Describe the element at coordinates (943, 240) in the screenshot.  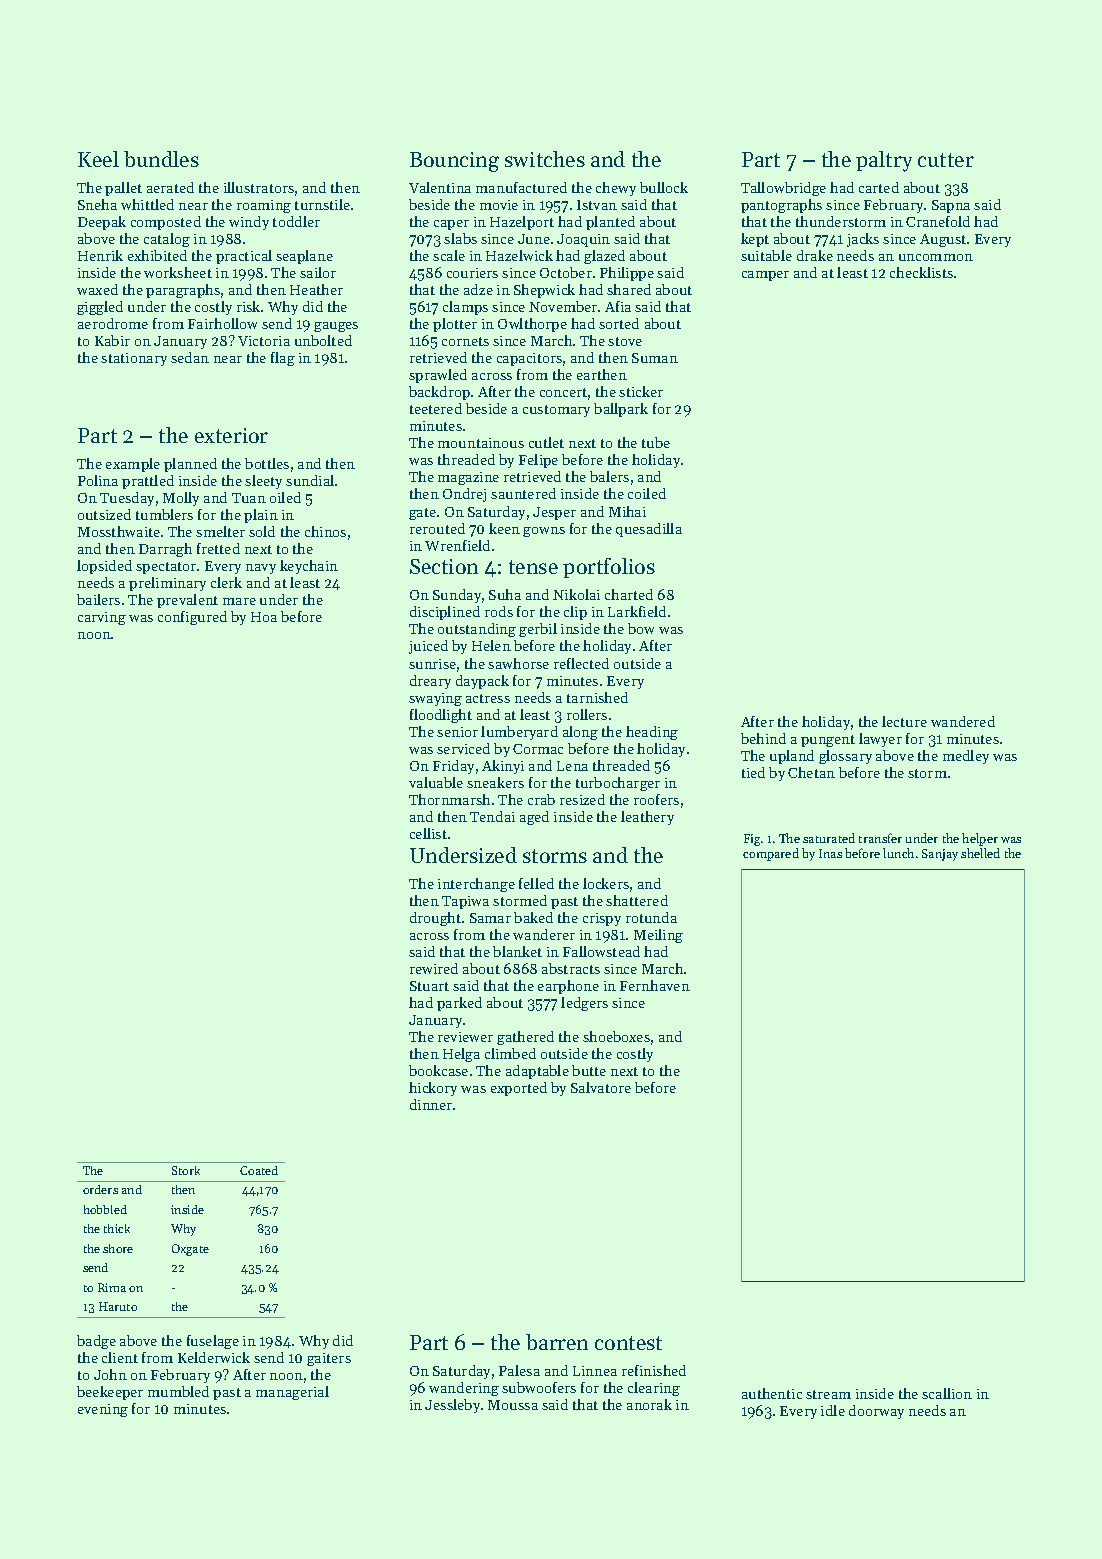
I see `August` at that location.
